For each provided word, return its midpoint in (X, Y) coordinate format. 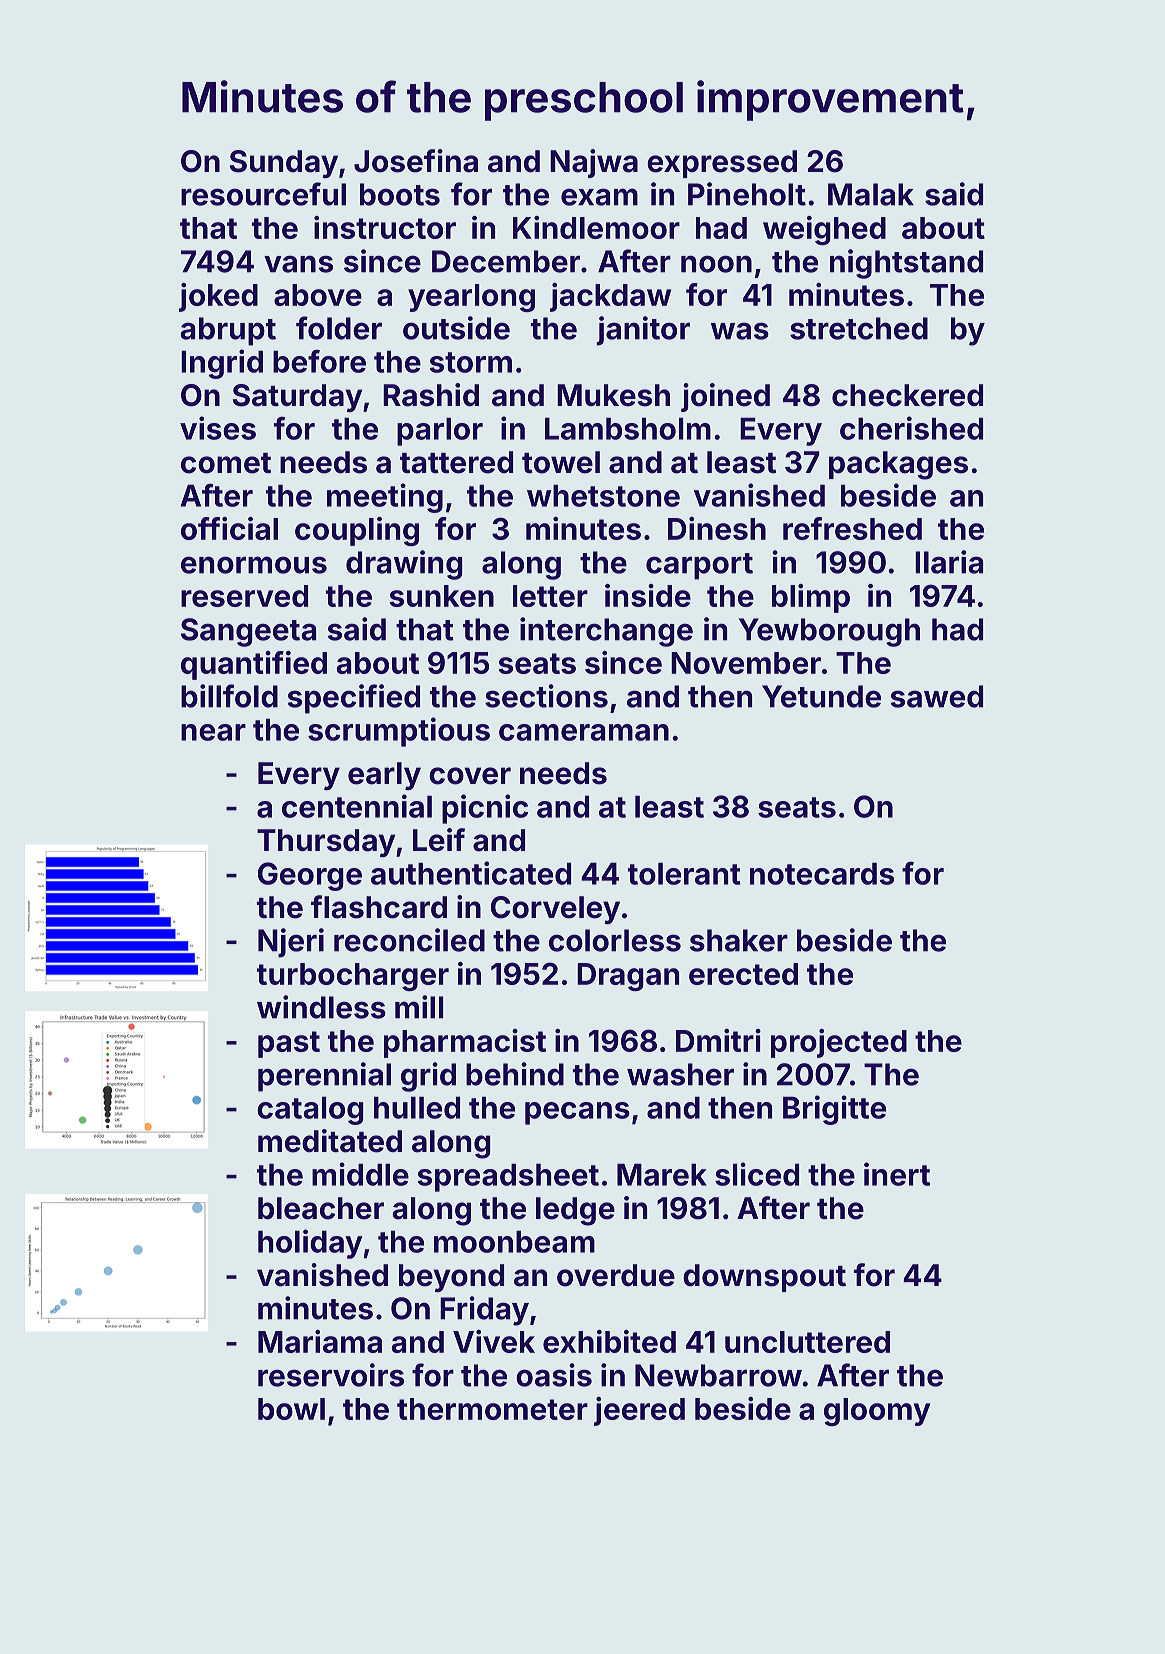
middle (360, 1174)
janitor (643, 331)
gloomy (877, 1412)
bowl (291, 1409)
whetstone (603, 496)
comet (226, 463)
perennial (324, 1077)
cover (470, 776)
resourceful (263, 194)
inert (897, 1174)
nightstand (906, 264)
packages (898, 465)
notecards (822, 874)
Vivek (494, 1341)
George (310, 876)
